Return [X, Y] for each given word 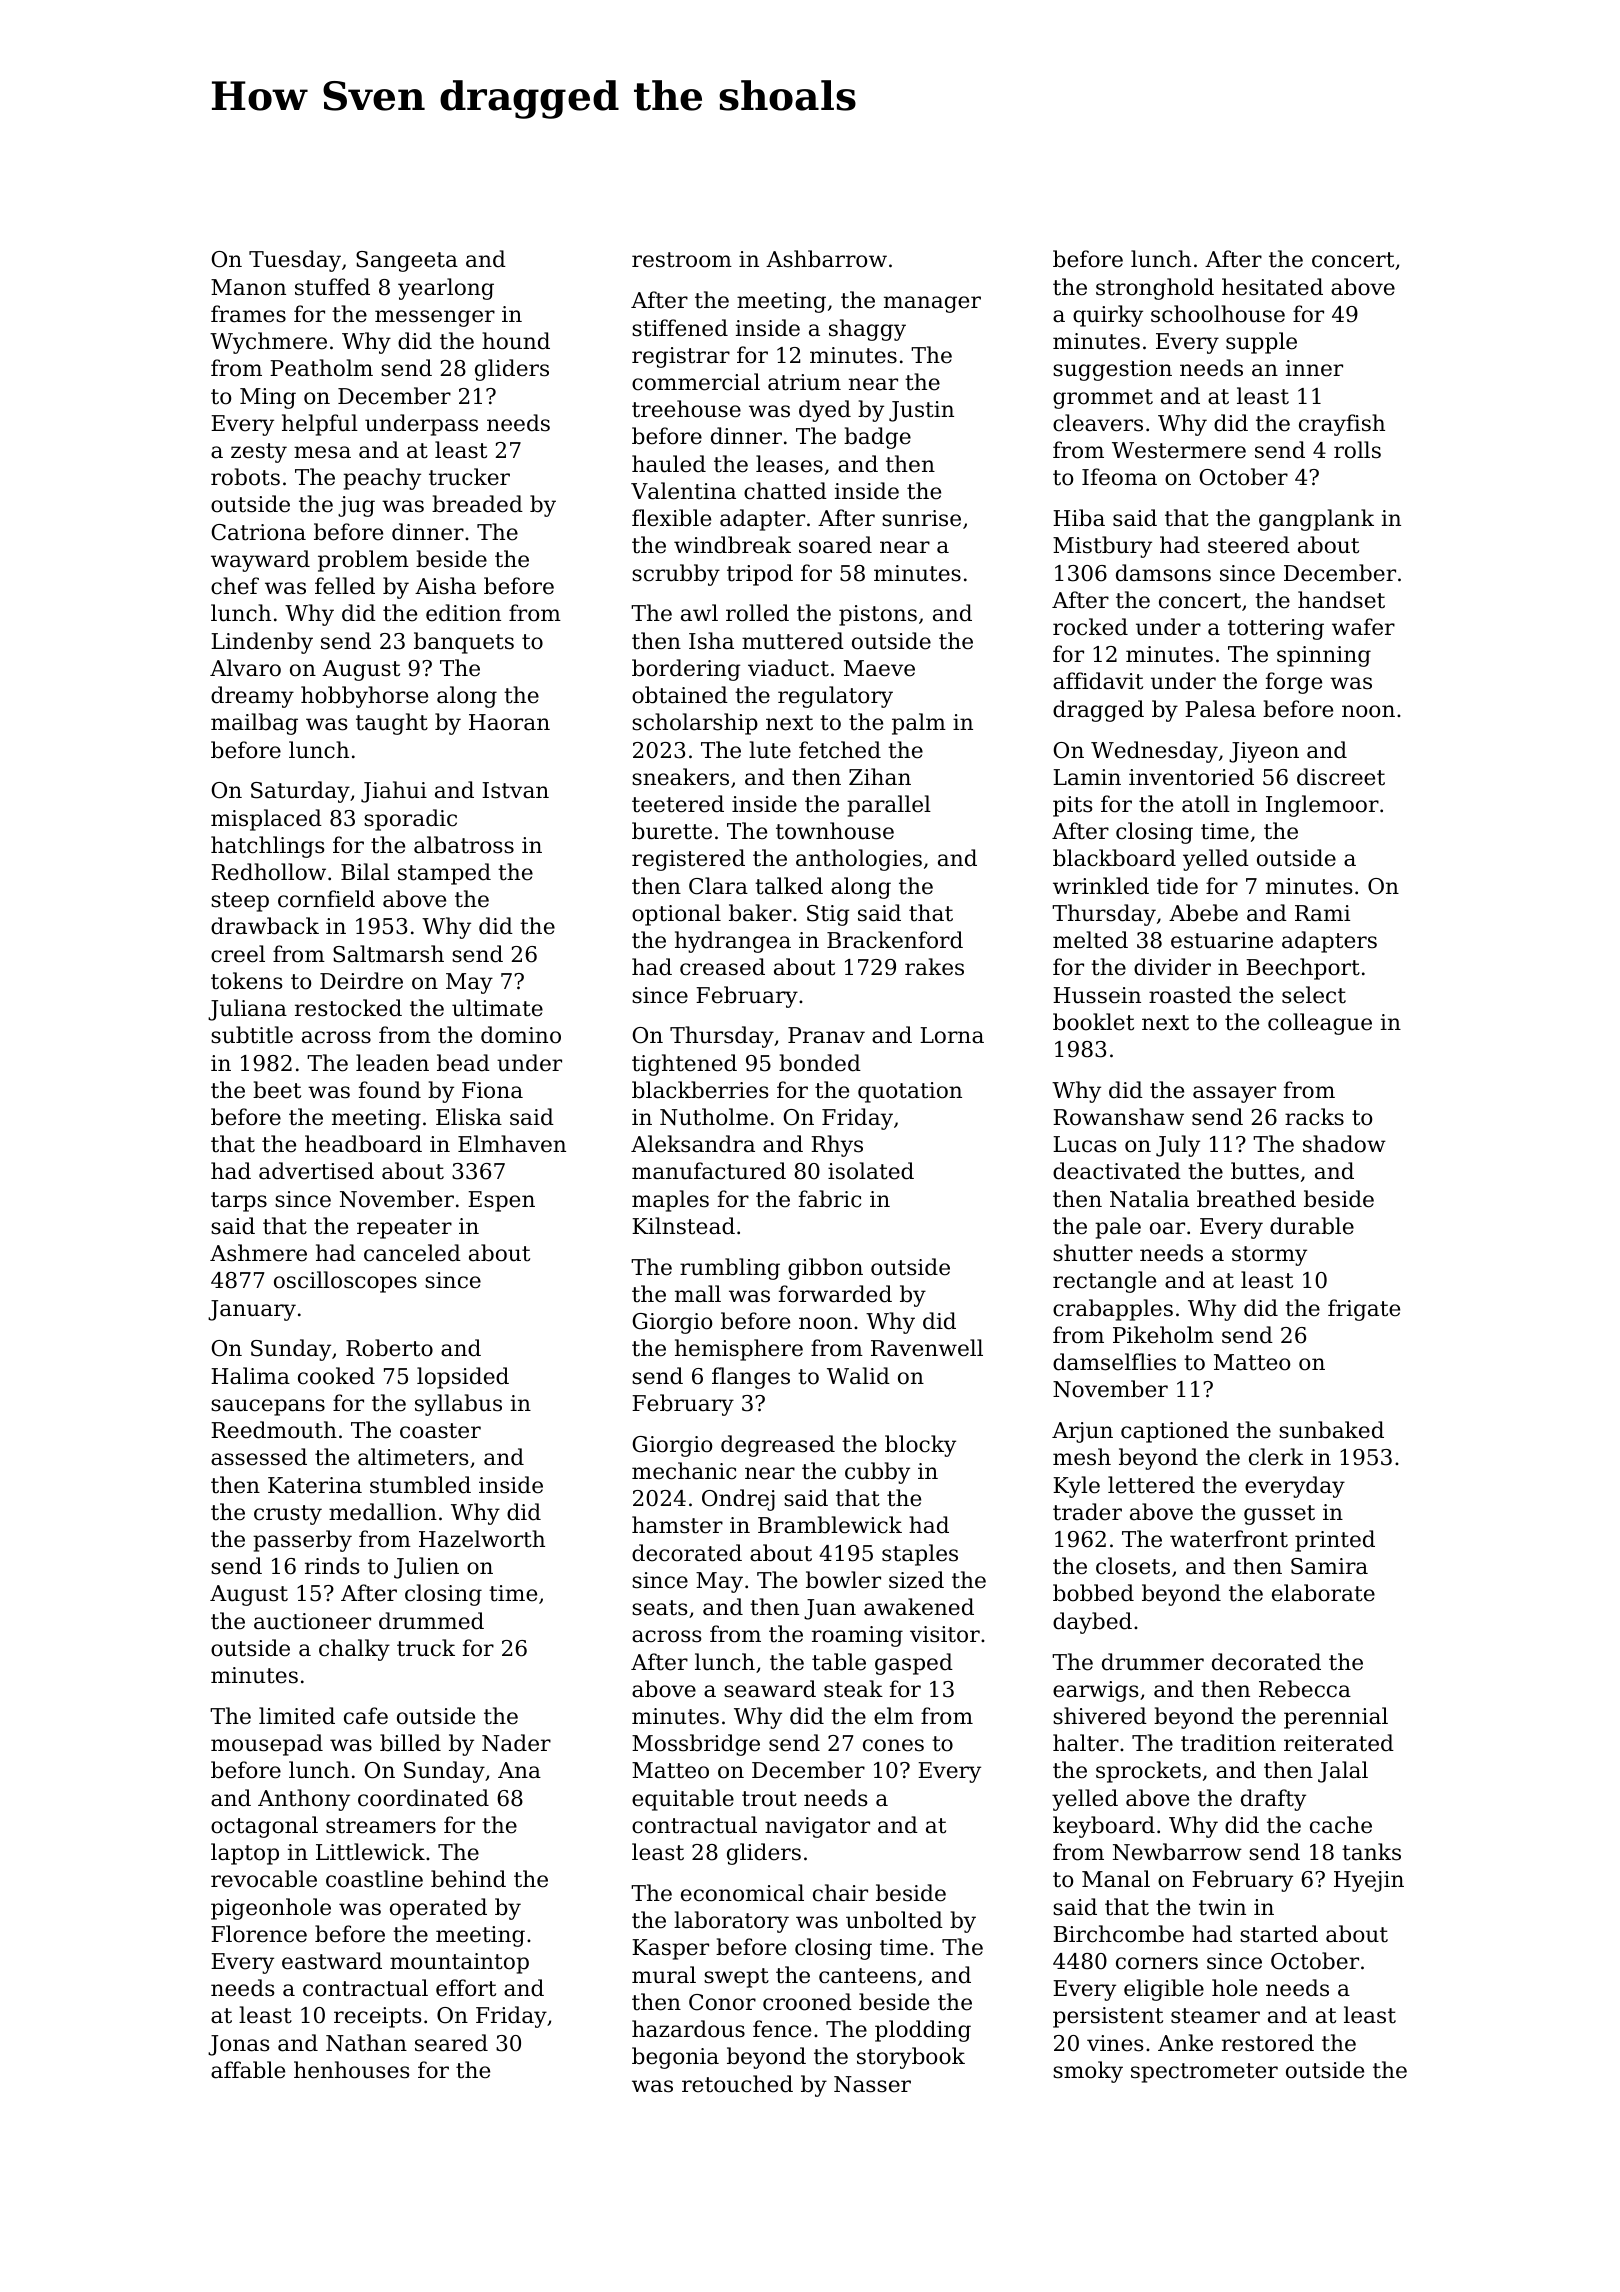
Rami [1322, 913]
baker [760, 913]
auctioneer [312, 1621]
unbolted [894, 1920]
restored [1268, 2043]
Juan [830, 1609]
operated [438, 1909]
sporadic [410, 820]
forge [1294, 683]
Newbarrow [1177, 1852]
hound [516, 341]
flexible [671, 518]
